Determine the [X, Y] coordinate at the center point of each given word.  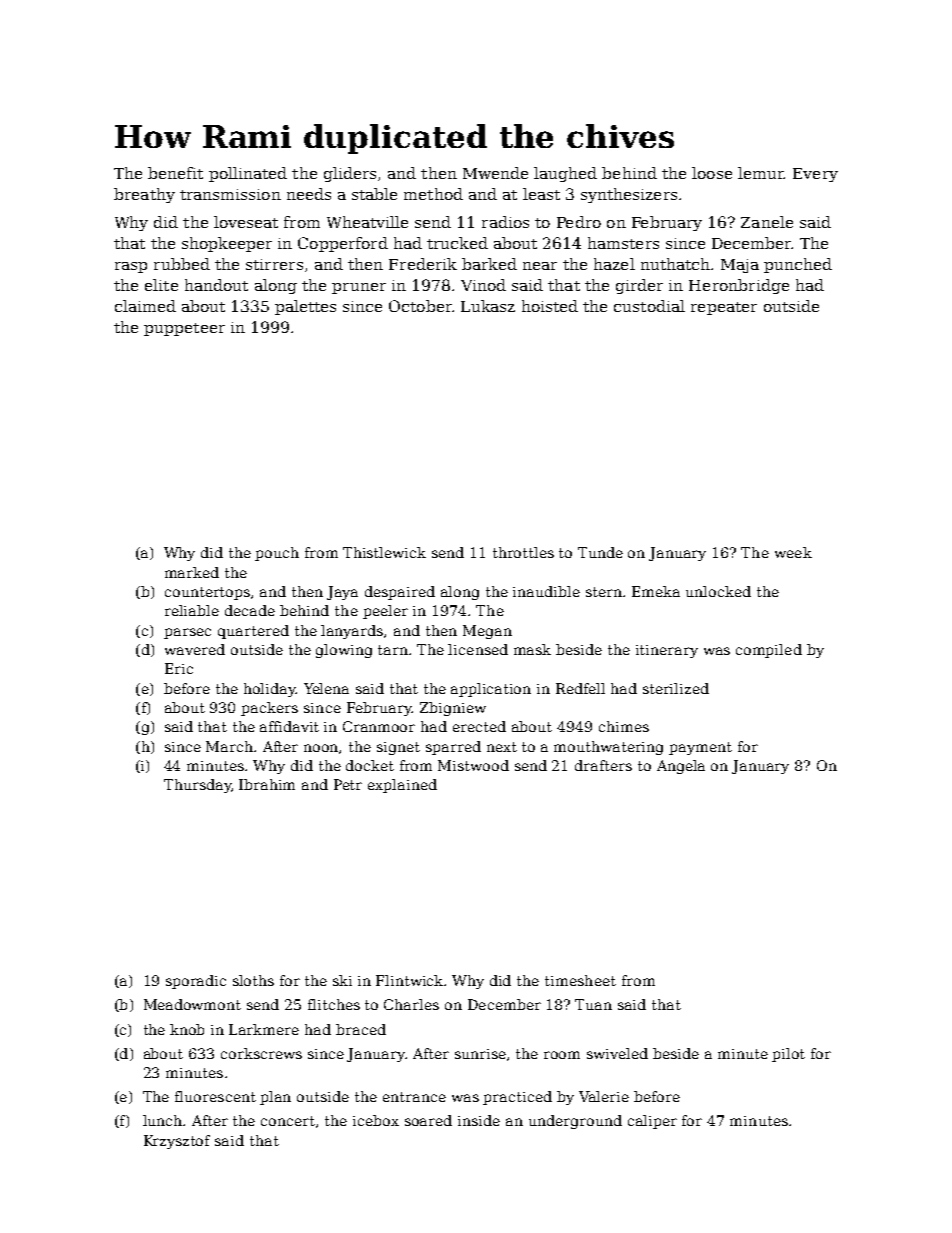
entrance [414, 1097]
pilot [788, 1055]
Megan [487, 632]
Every [815, 175]
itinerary [667, 651]
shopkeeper [227, 244]
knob [187, 1029]
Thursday [197, 786]
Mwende [495, 173]
